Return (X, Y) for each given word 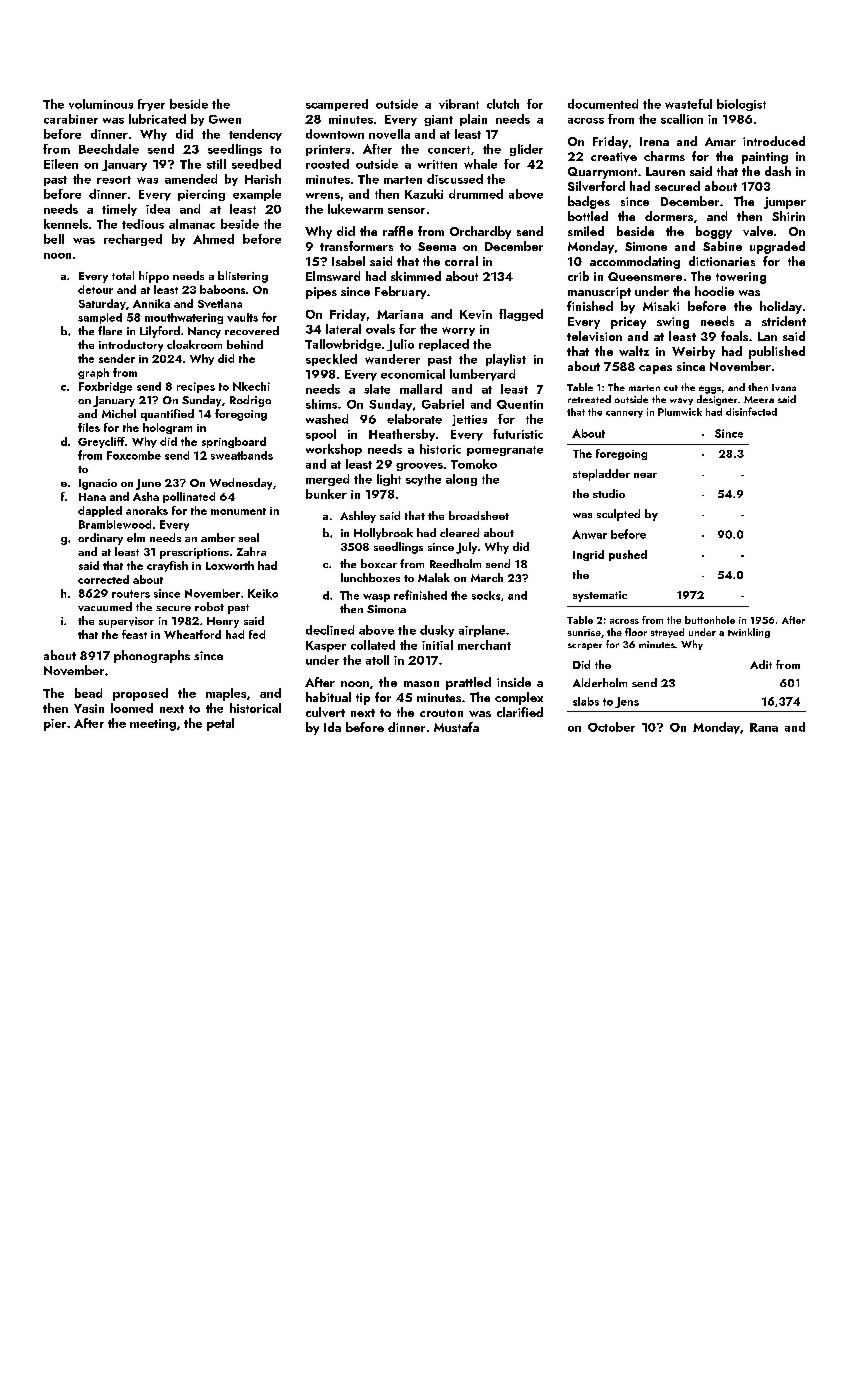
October (611, 727)
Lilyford (160, 332)
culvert (325, 712)
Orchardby (480, 232)
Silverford (596, 186)
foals (734, 336)
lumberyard (482, 375)
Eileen (61, 164)
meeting (153, 725)
